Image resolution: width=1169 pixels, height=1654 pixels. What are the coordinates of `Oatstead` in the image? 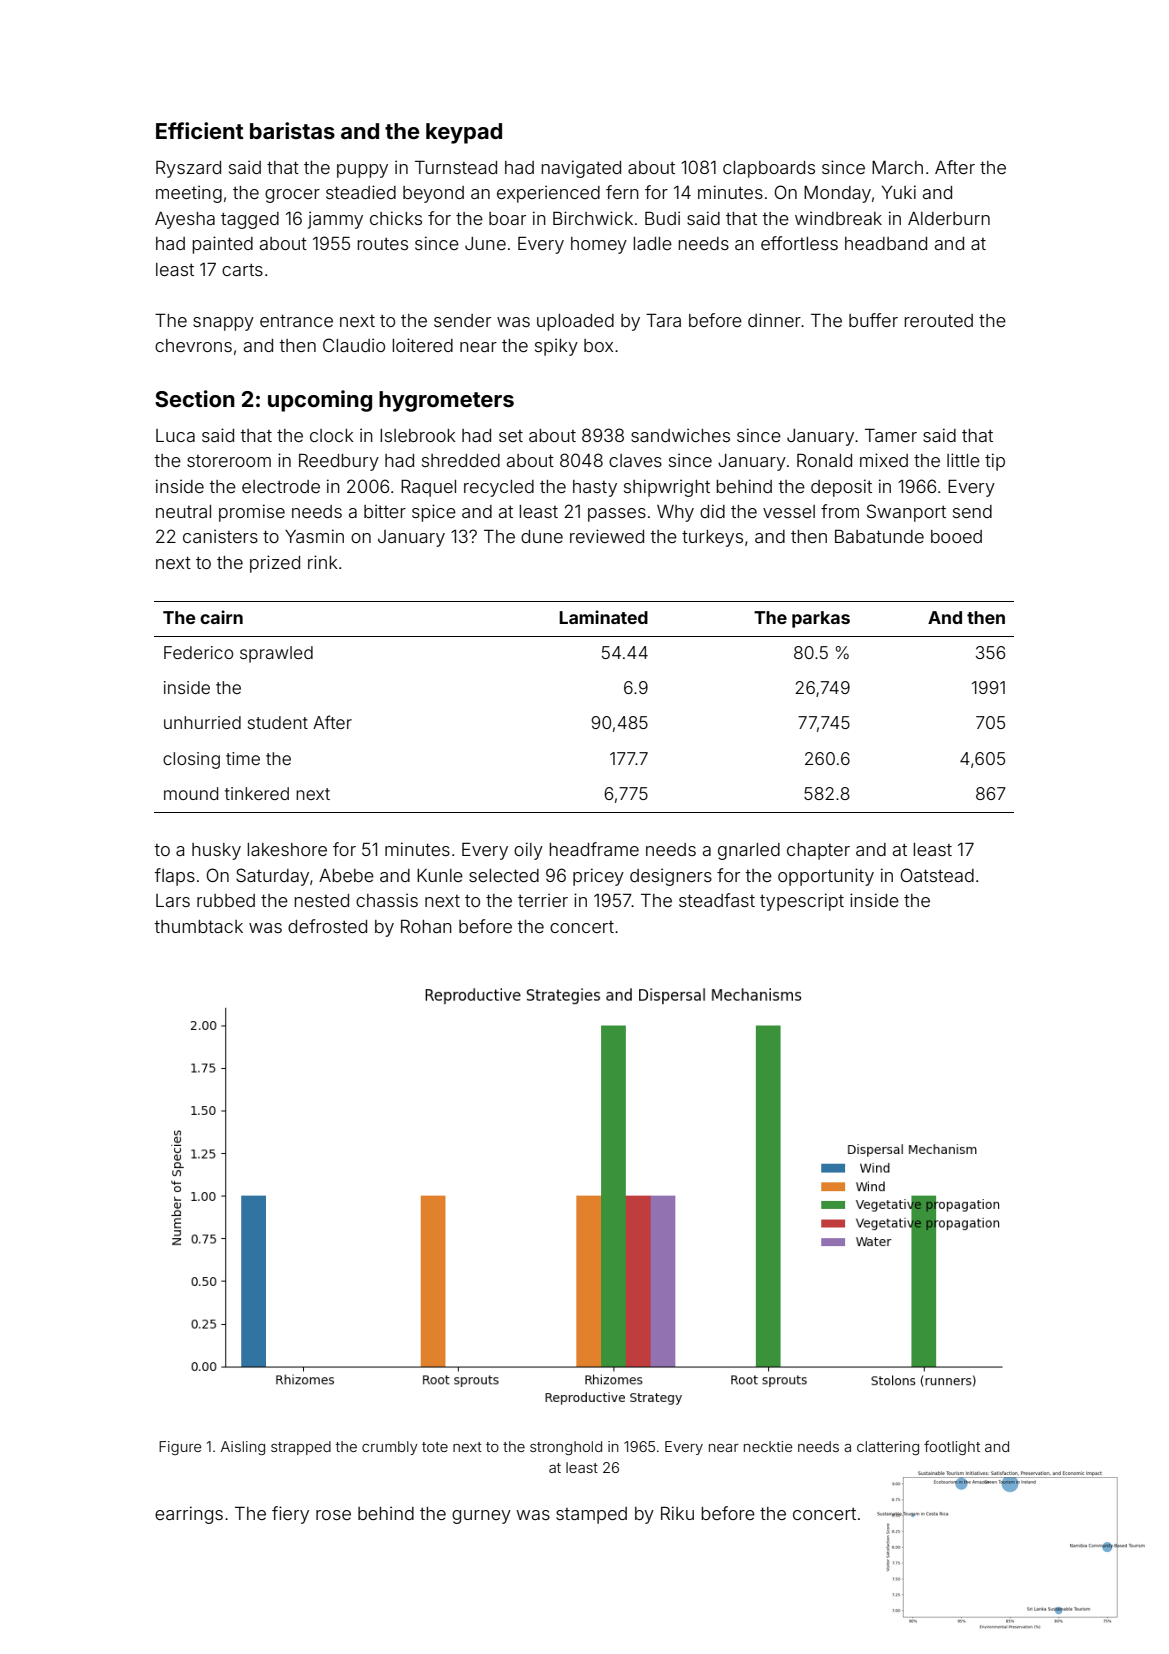 It's located at (937, 875).
